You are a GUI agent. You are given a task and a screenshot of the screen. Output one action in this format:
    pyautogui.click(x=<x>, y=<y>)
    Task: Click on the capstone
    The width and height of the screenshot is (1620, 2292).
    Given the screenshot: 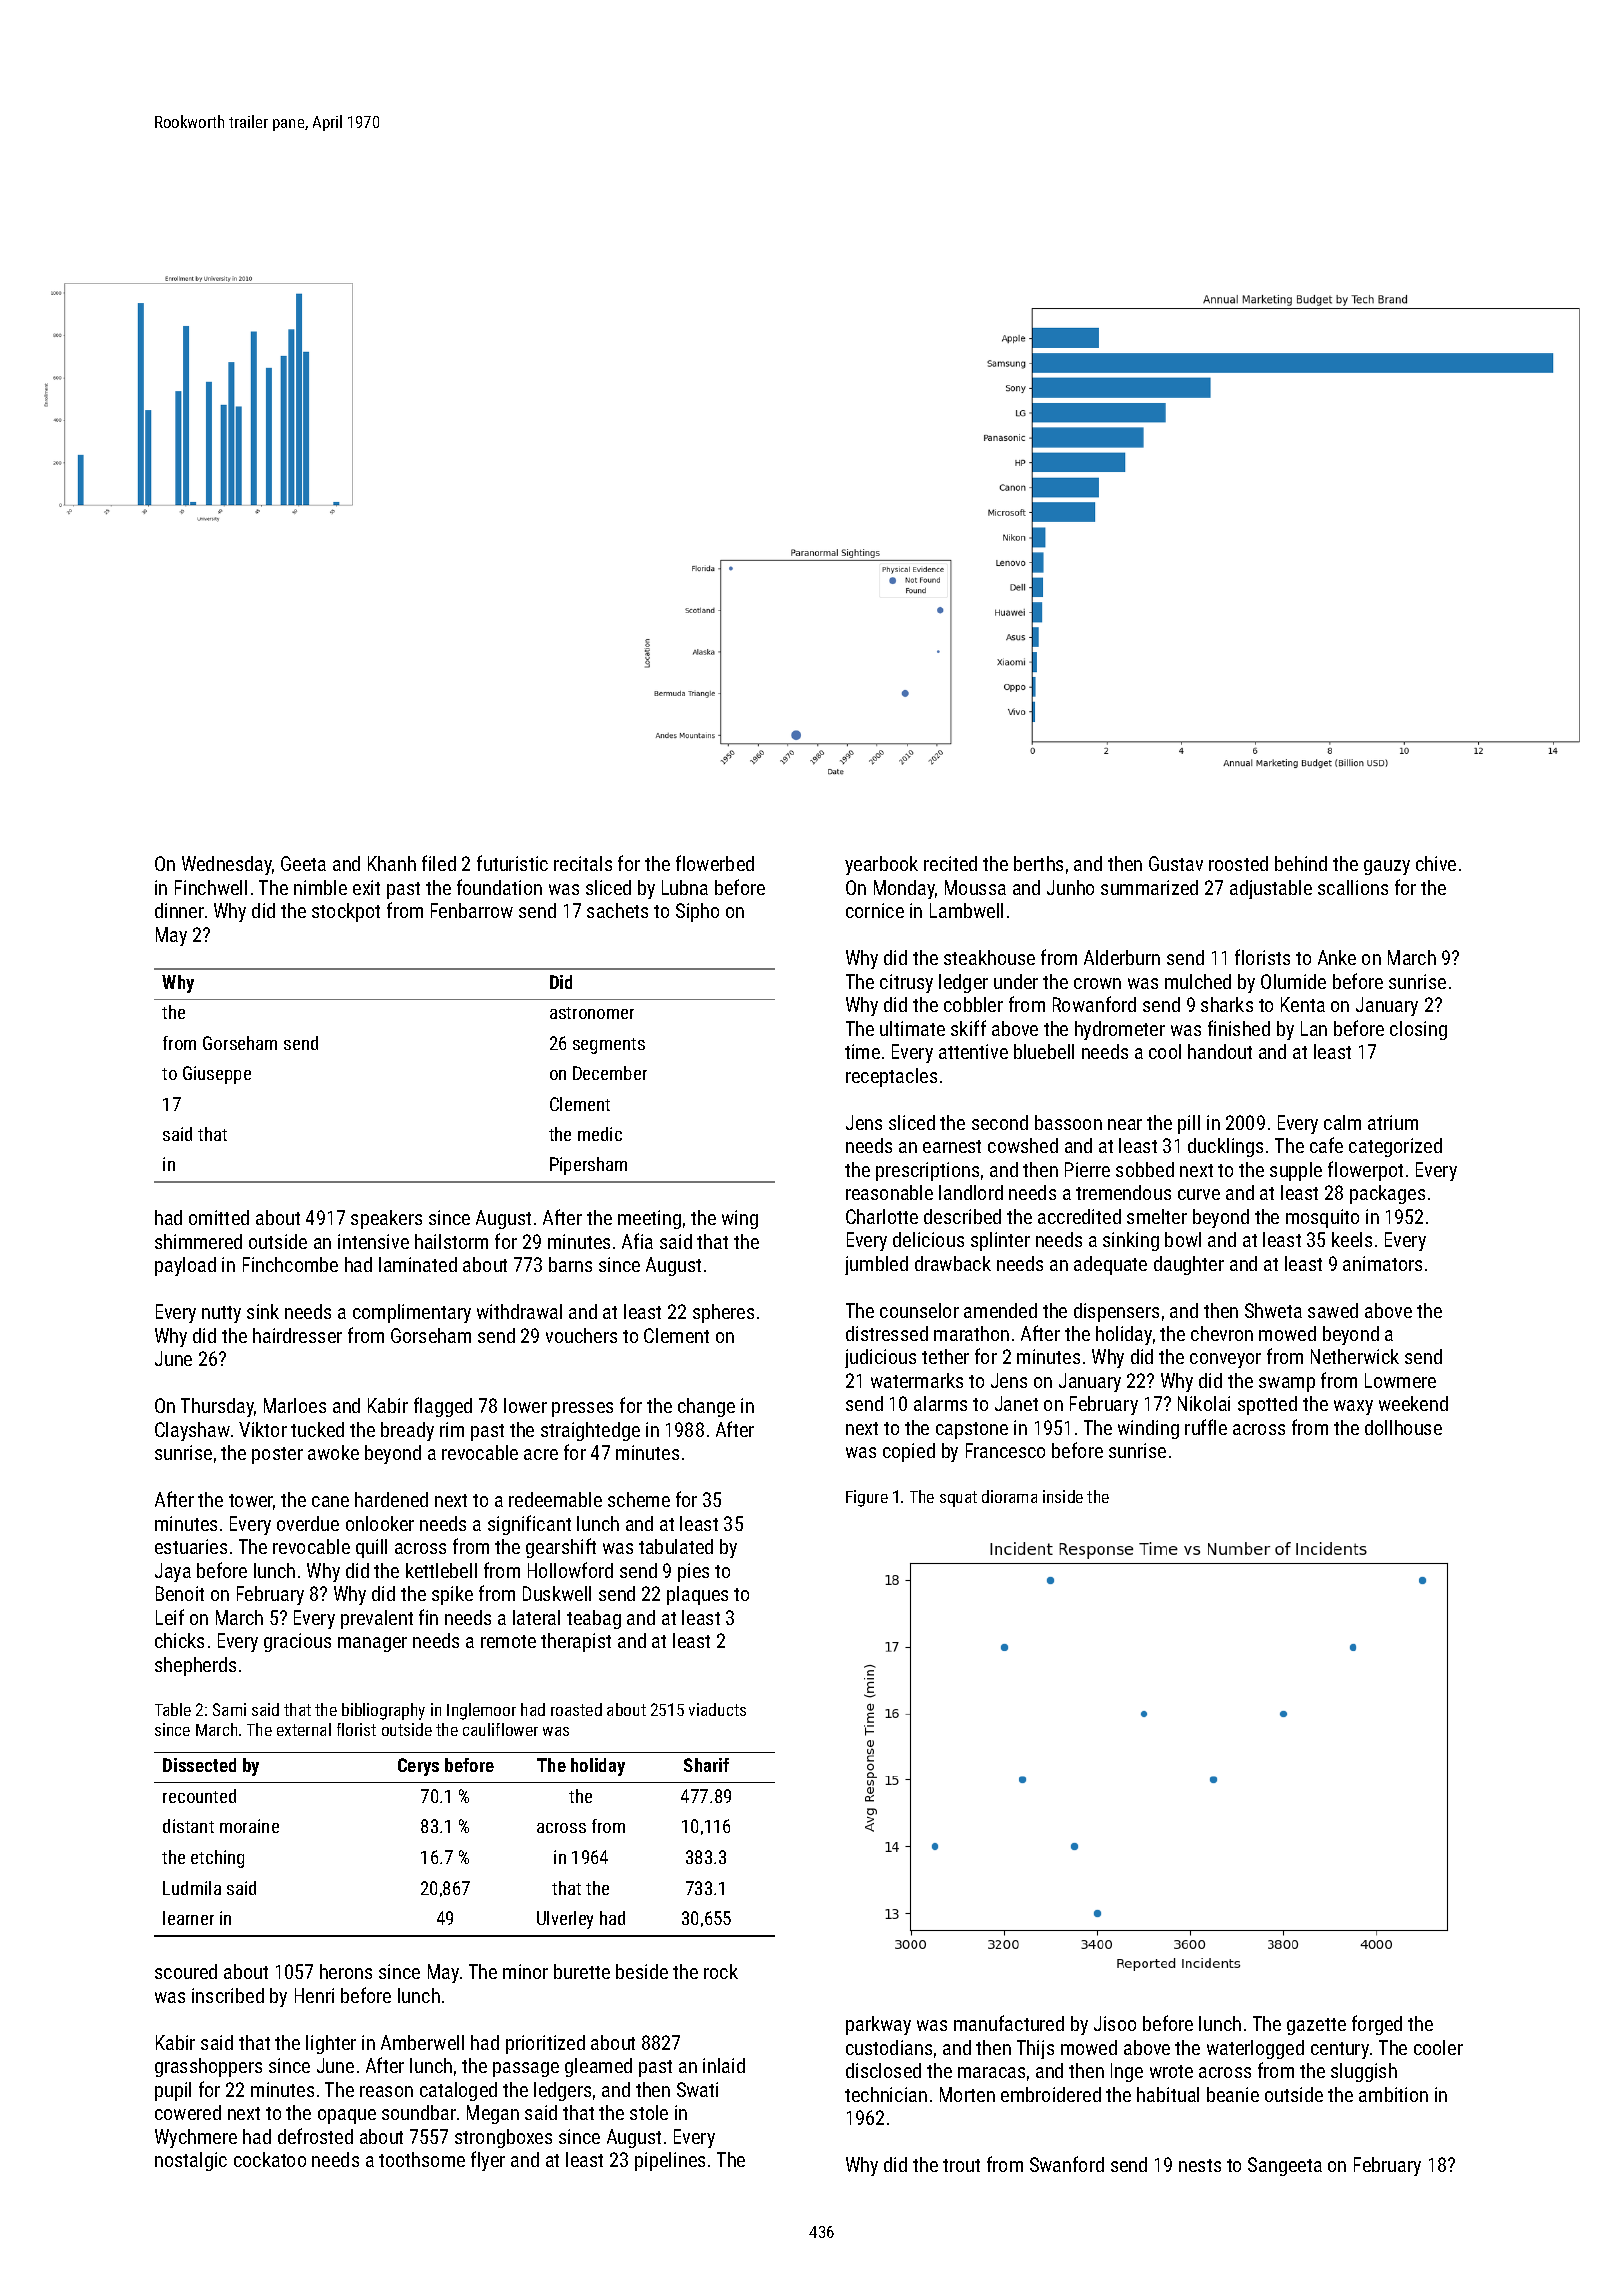 What is the action you would take?
    pyautogui.click(x=972, y=1430)
